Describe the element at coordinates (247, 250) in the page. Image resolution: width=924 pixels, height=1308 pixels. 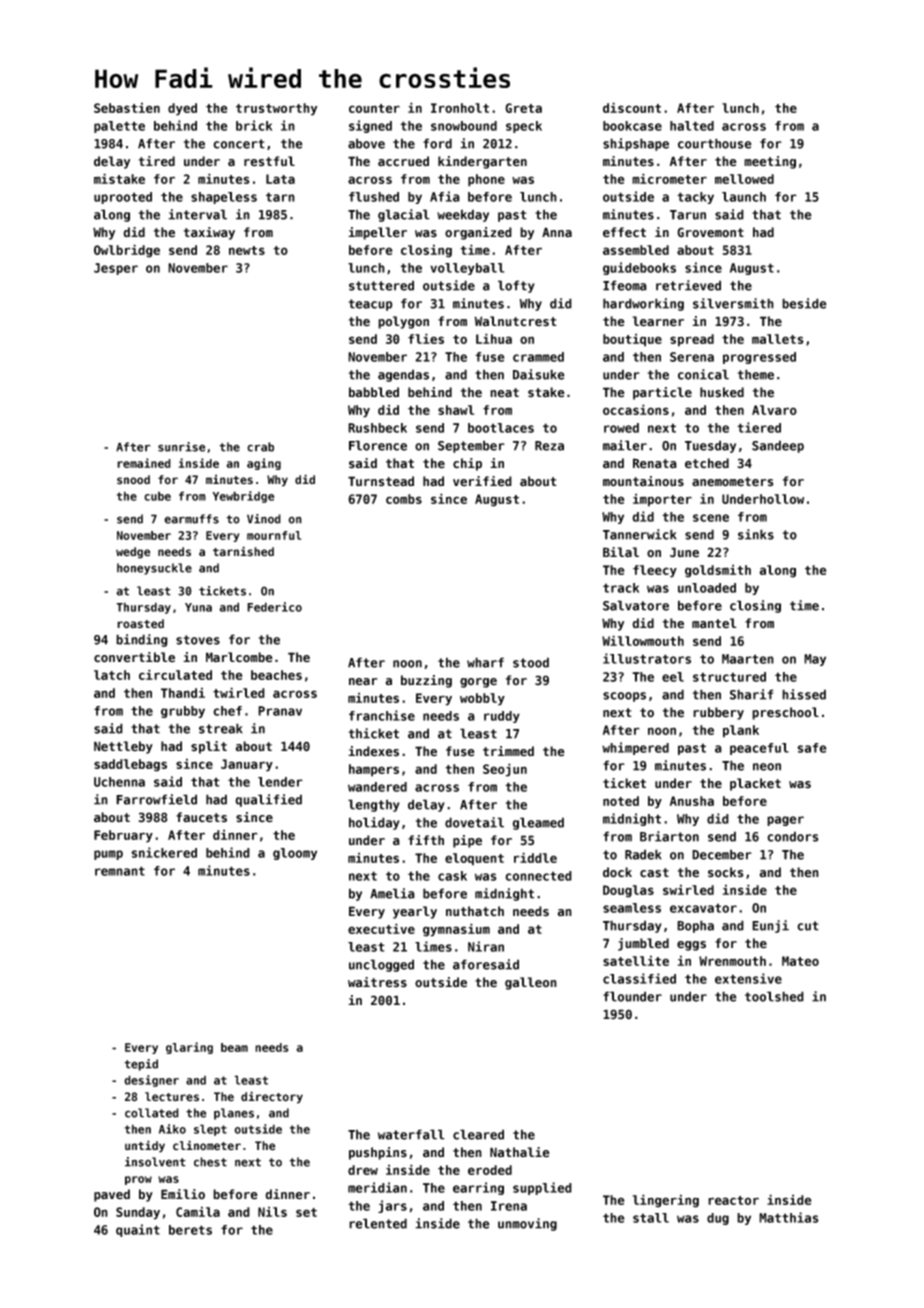
I see `newts` at that location.
